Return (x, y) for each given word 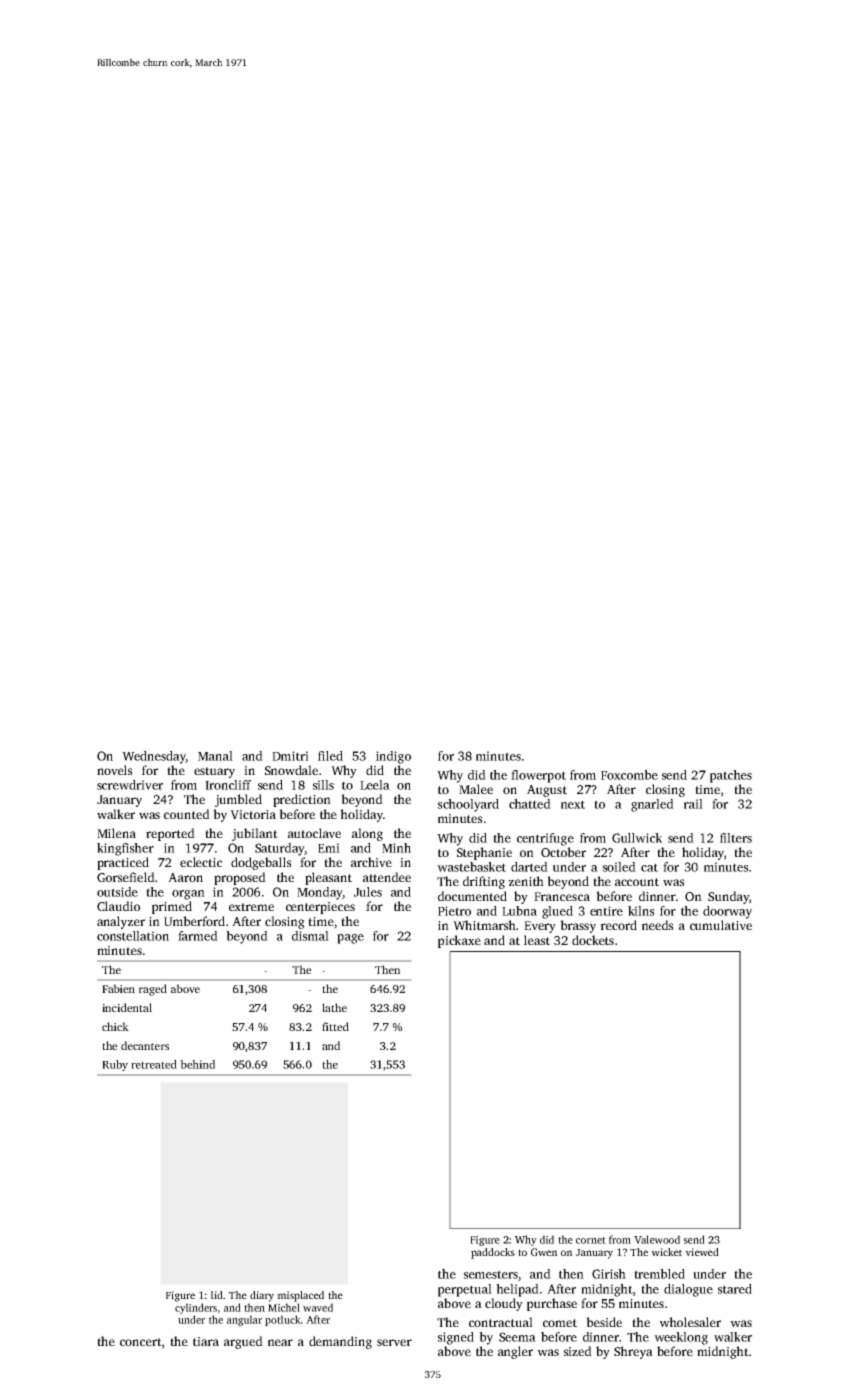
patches (731, 776)
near (280, 1342)
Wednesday (154, 757)
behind (197, 1064)
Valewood (657, 1239)
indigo (393, 757)
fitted (335, 1026)
